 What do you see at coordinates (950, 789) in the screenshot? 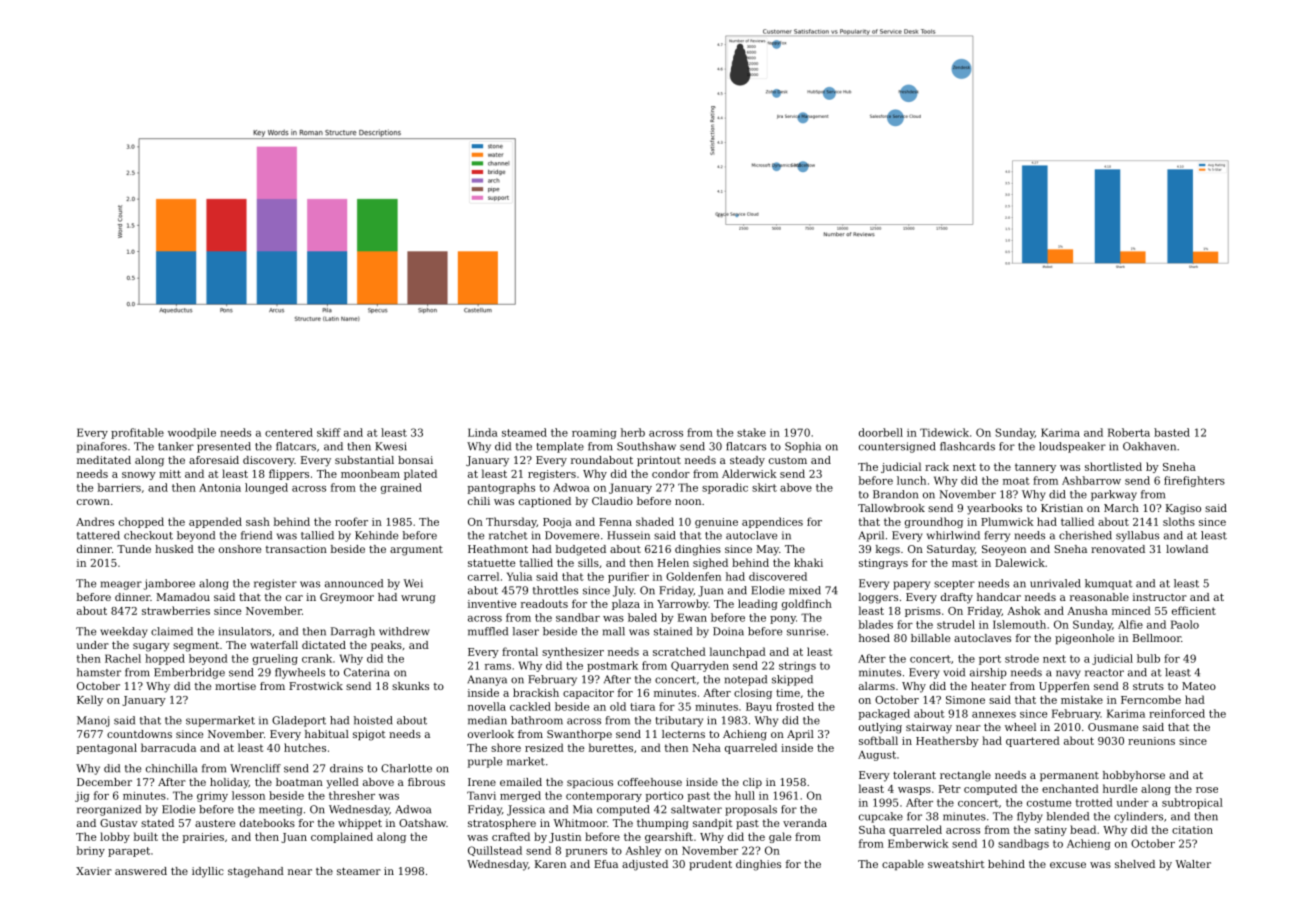
I see `Petr` at bounding box center [950, 789].
